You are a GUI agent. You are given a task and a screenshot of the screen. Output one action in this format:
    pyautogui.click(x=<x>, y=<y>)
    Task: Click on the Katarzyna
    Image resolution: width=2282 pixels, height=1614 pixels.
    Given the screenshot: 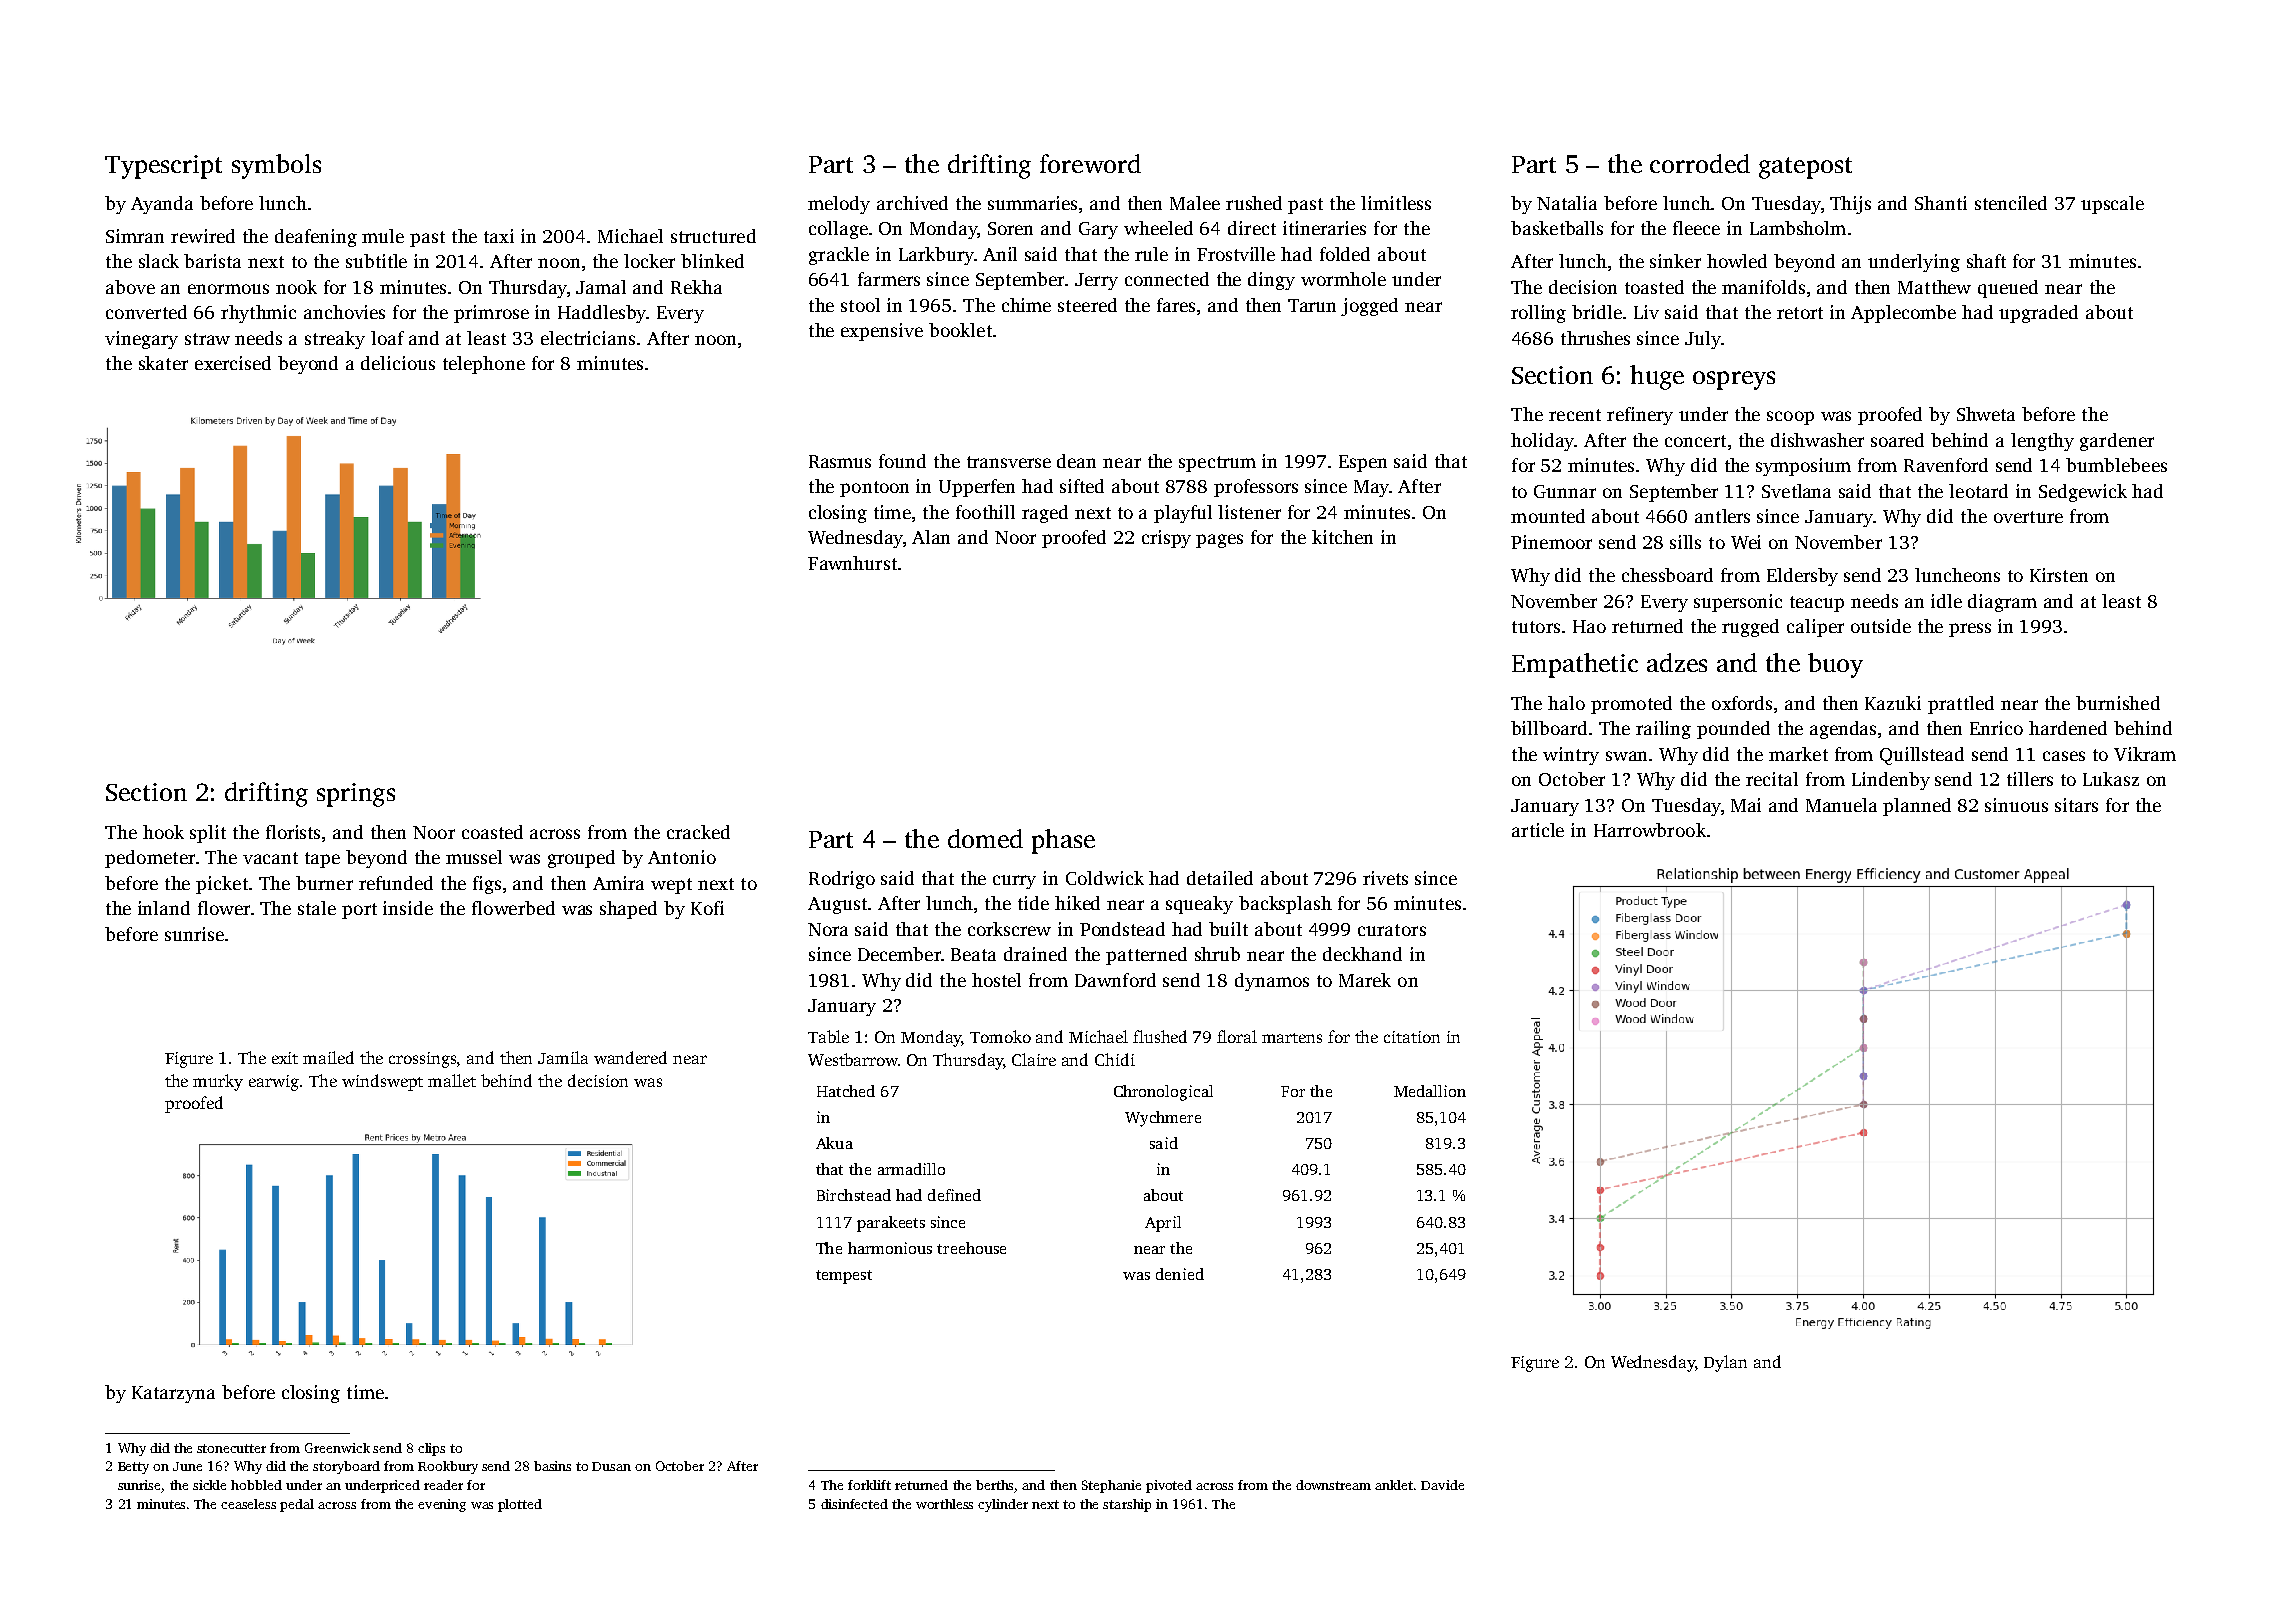 What is the action you would take?
    pyautogui.click(x=173, y=1394)
